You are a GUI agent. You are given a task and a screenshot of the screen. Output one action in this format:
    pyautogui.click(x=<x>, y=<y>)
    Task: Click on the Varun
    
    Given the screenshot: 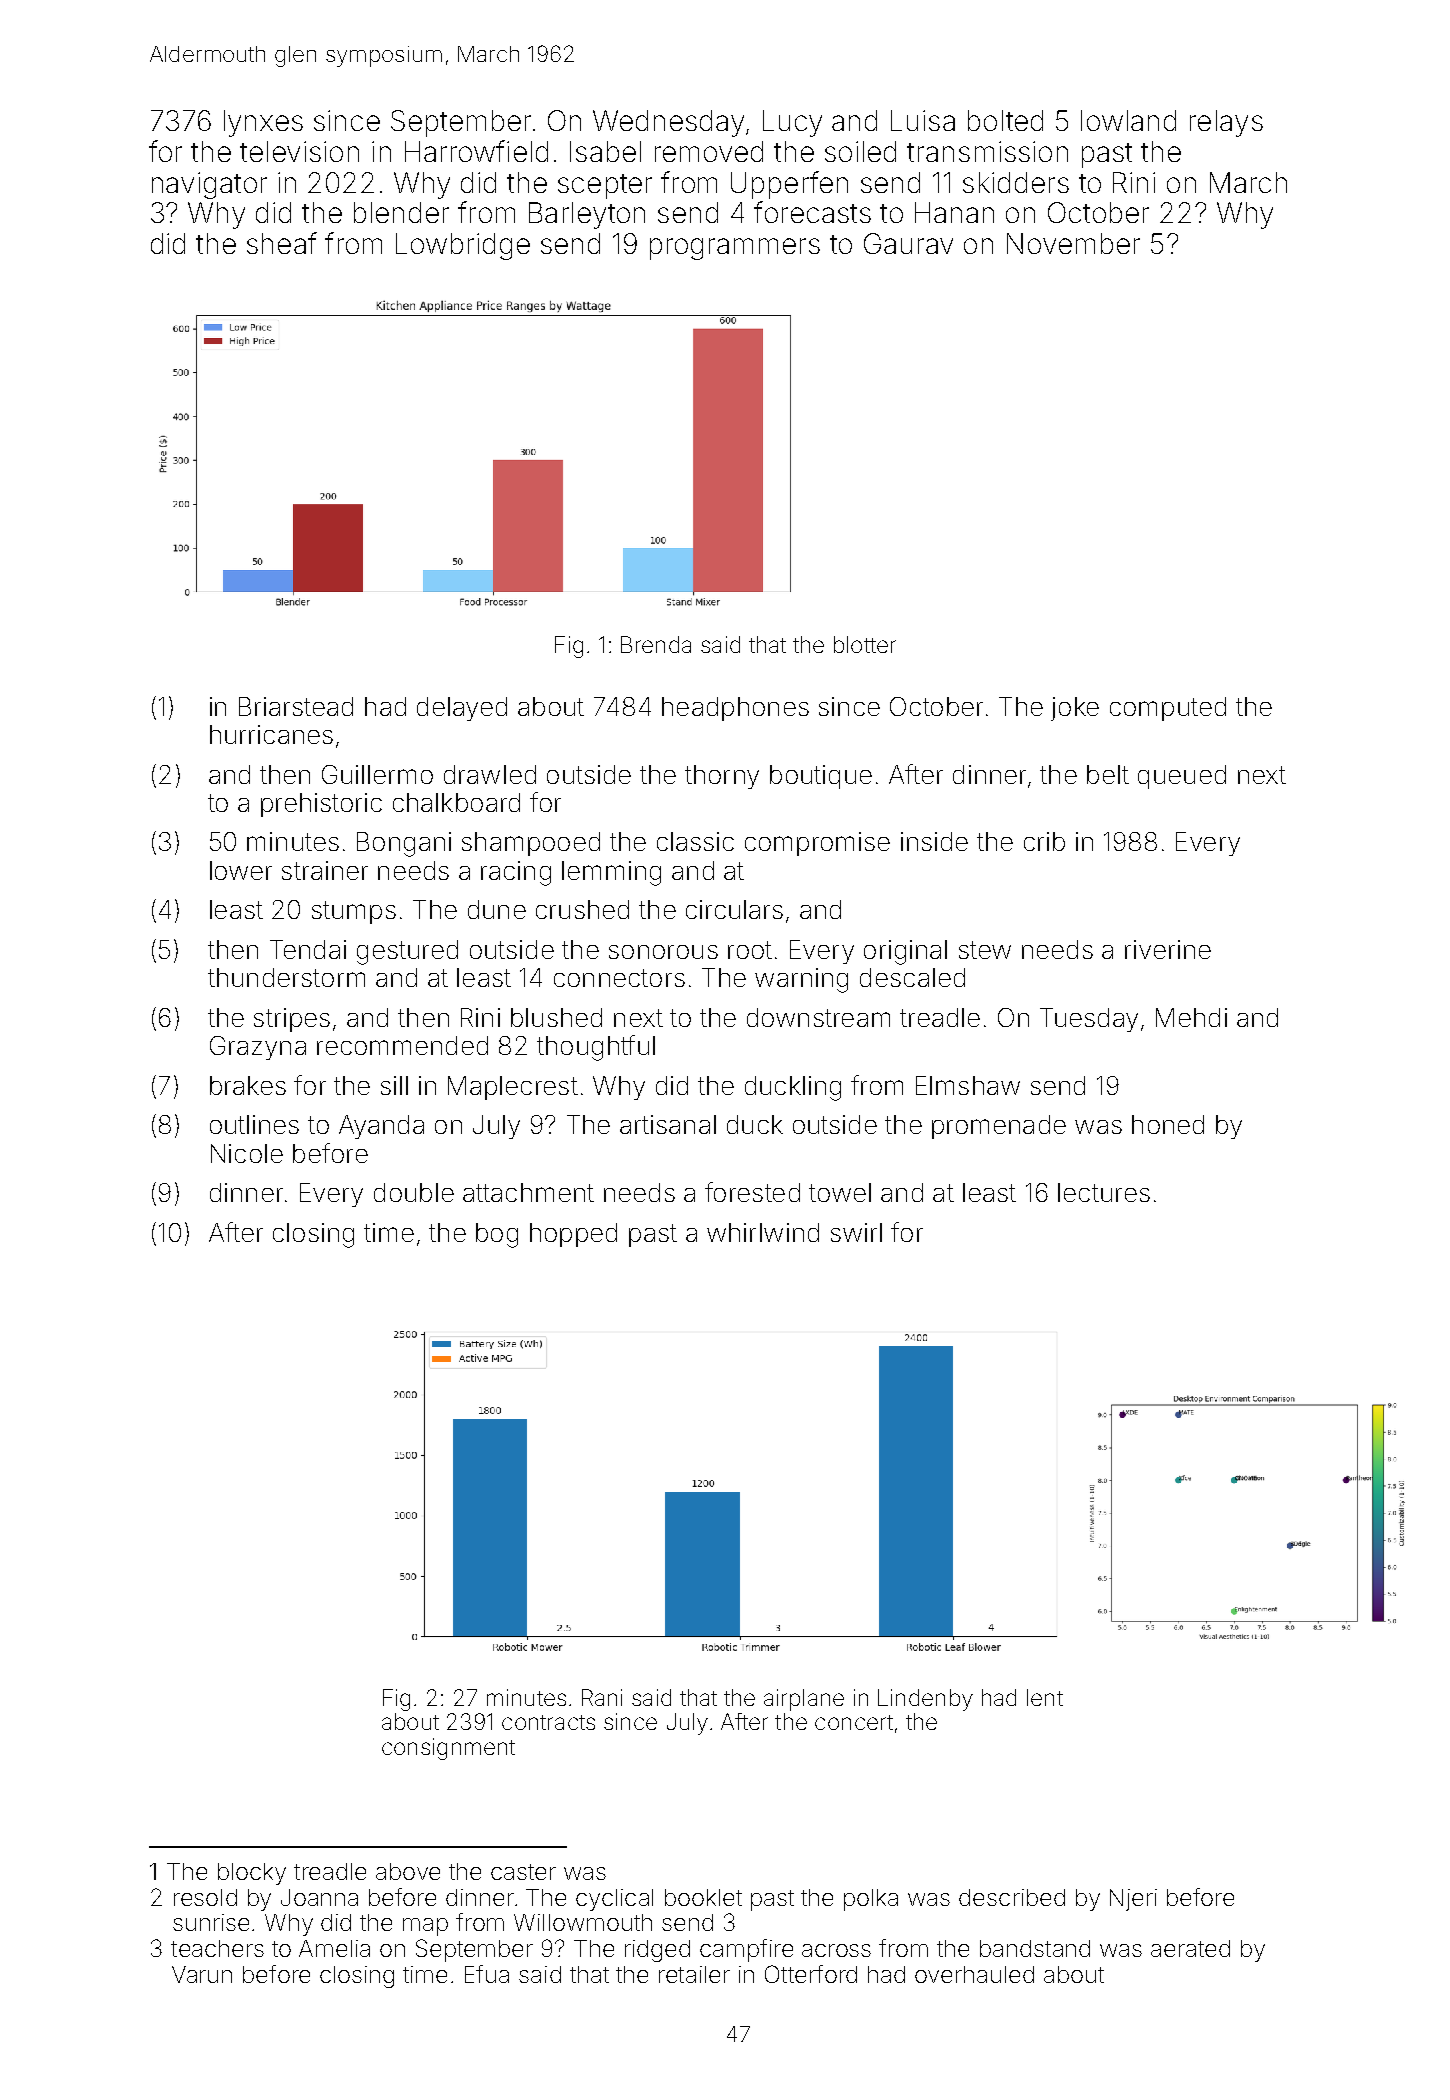 What is the action you would take?
    pyautogui.click(x=202, y=1974)
